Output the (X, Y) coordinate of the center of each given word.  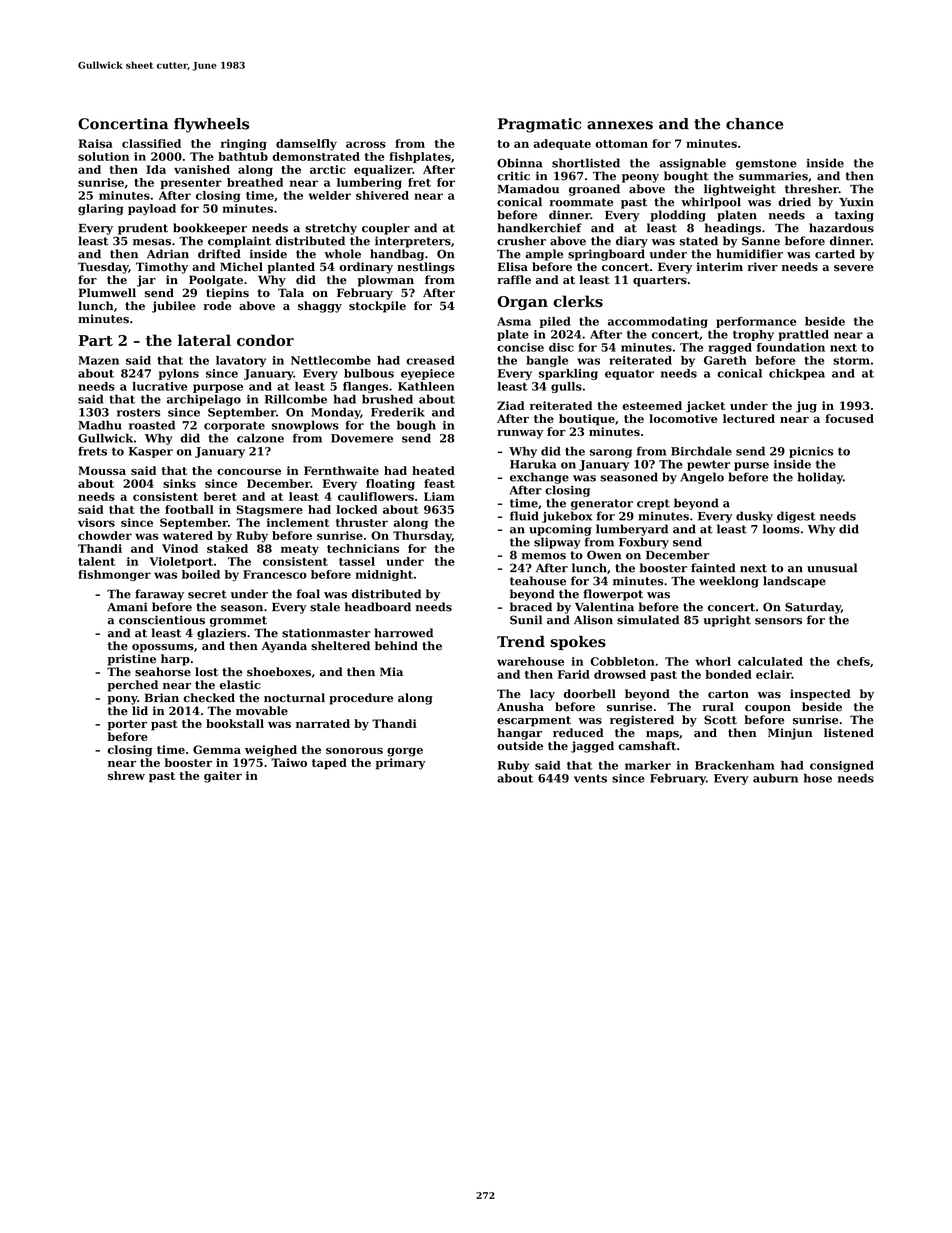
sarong (611, 453)
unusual (832, 568)
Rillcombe (296, 399)
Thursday (422, 537)
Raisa (95, 143)
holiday (820, 478)
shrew (126, 775)
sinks (179, 483)
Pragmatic (539, 125)
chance (754, 124)
